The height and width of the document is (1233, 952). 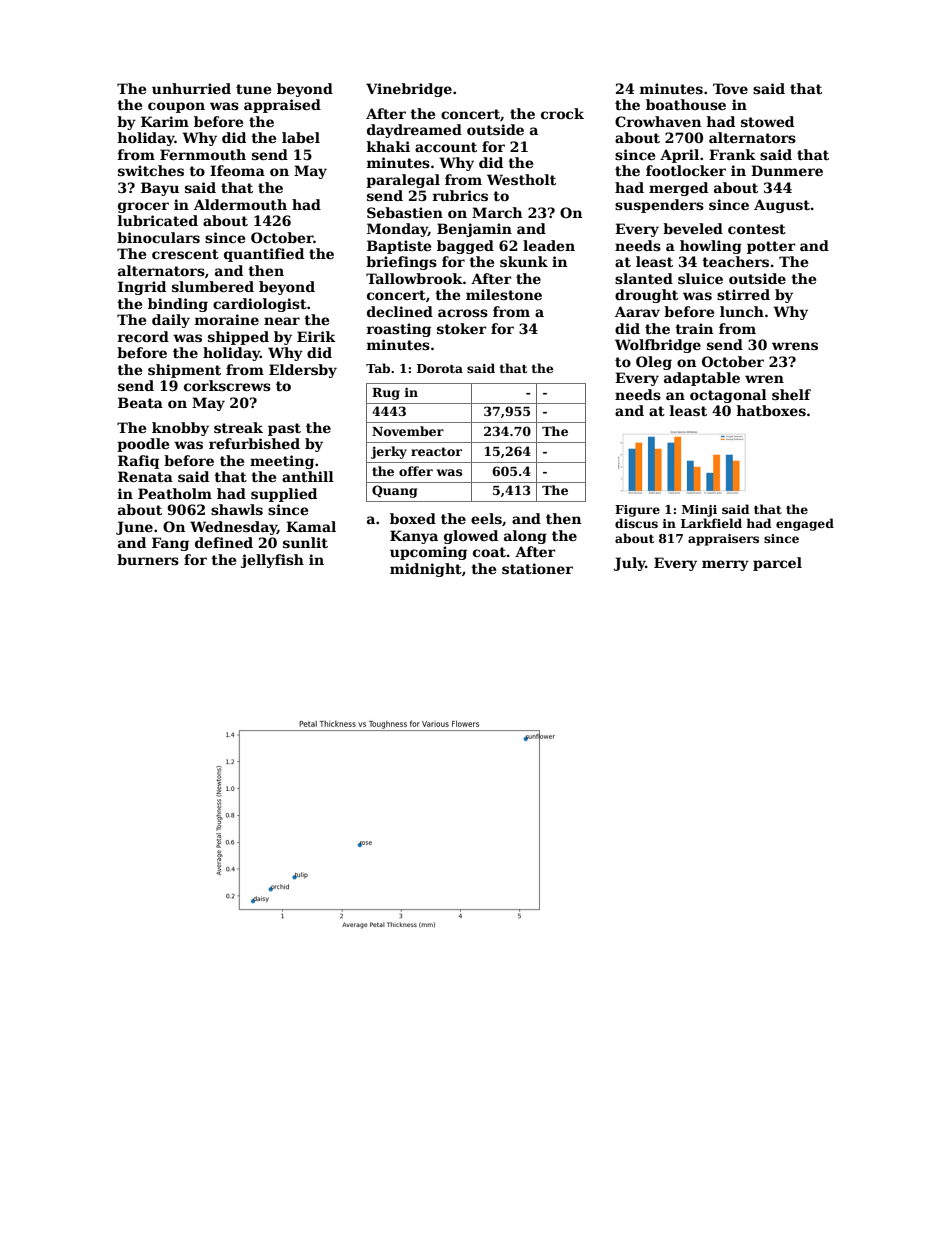 What do you see at coordinates (436, 451) in the document?
I see `reactor` at bounding box center [436, 451].
